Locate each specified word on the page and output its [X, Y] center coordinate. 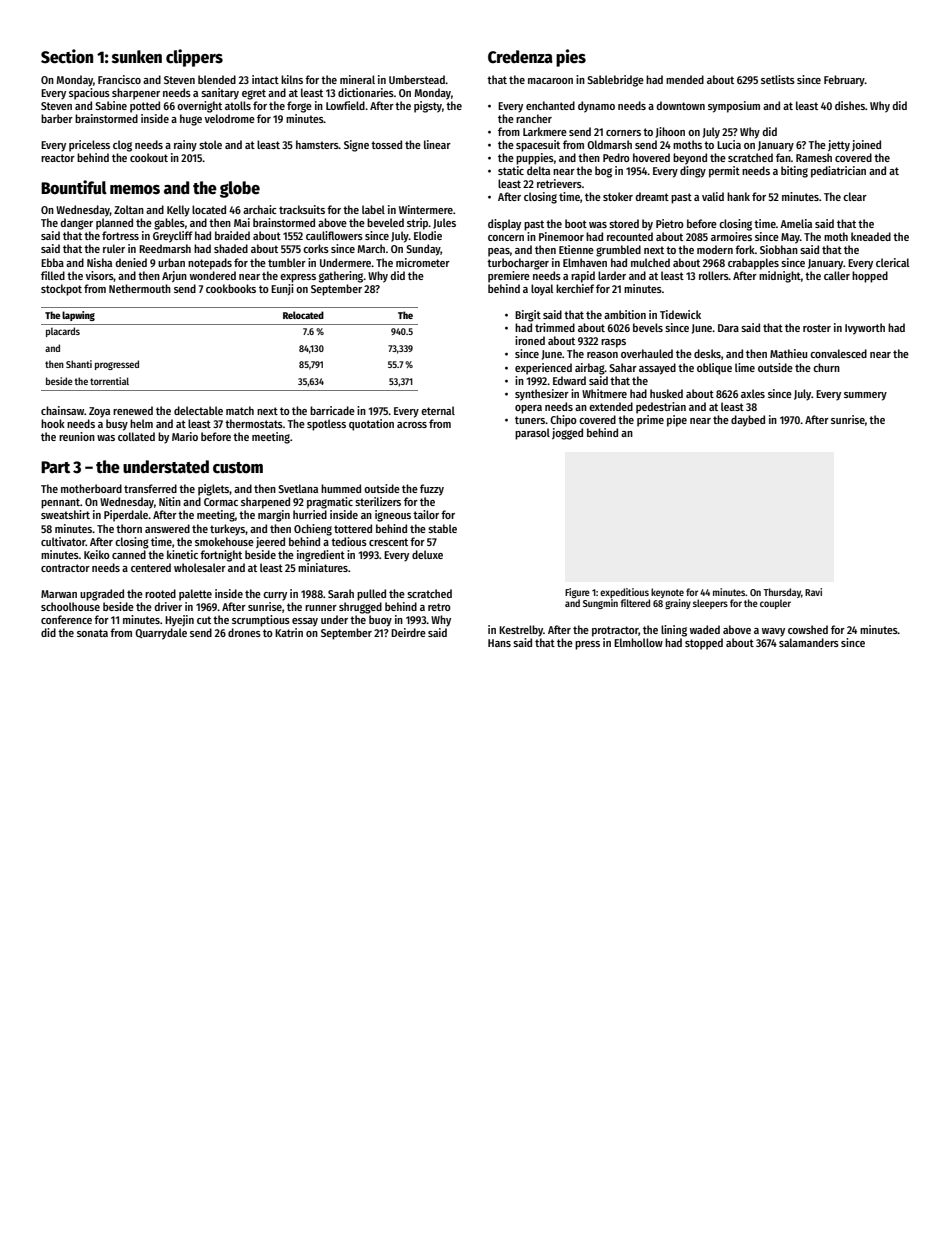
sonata [92, 633]
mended [685, 79]
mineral [357, 79]
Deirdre [408, 632]
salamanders [809, 642]
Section [67, 56]
